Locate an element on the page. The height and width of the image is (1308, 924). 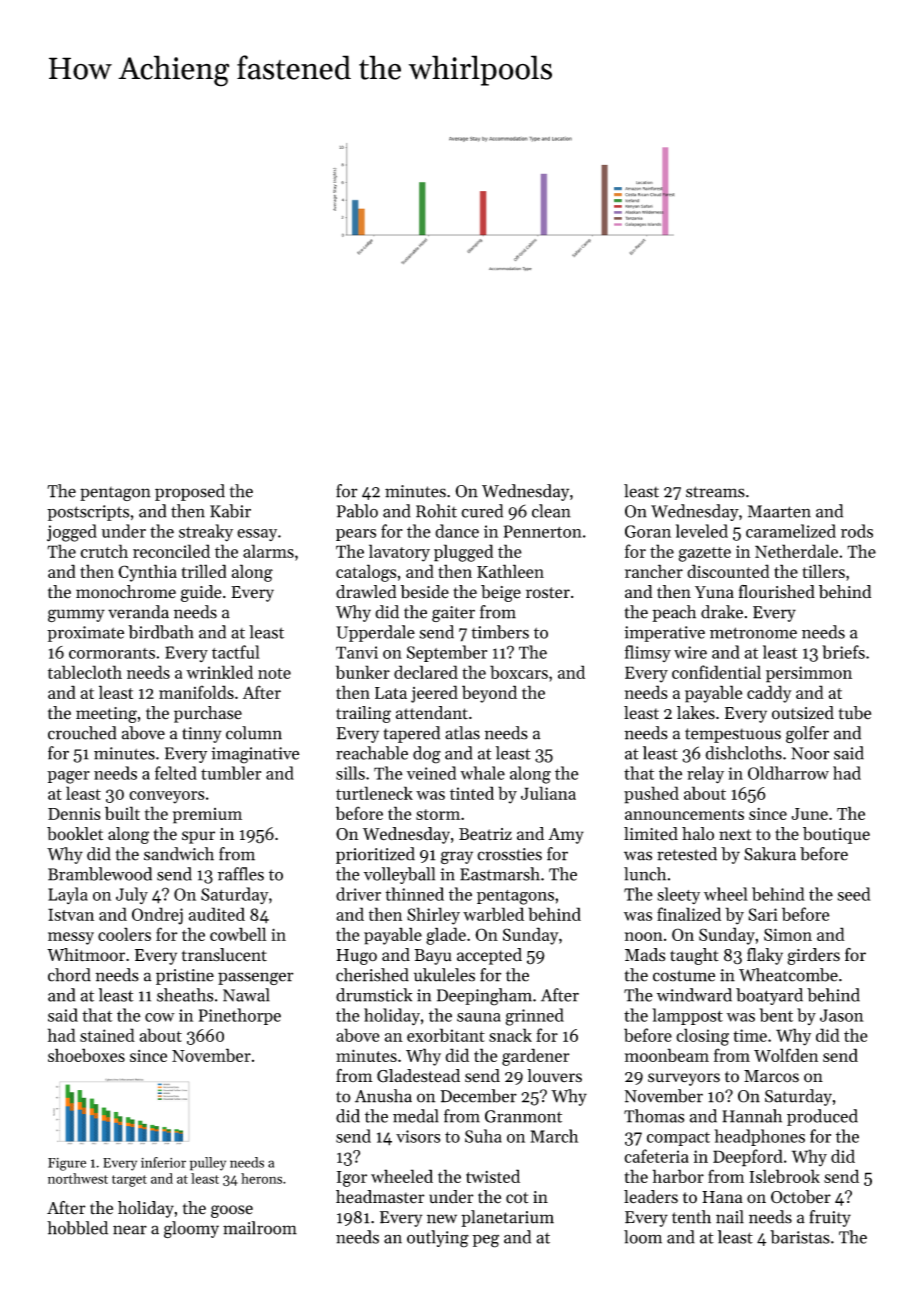
whale is located at coordinates (482, 773).
